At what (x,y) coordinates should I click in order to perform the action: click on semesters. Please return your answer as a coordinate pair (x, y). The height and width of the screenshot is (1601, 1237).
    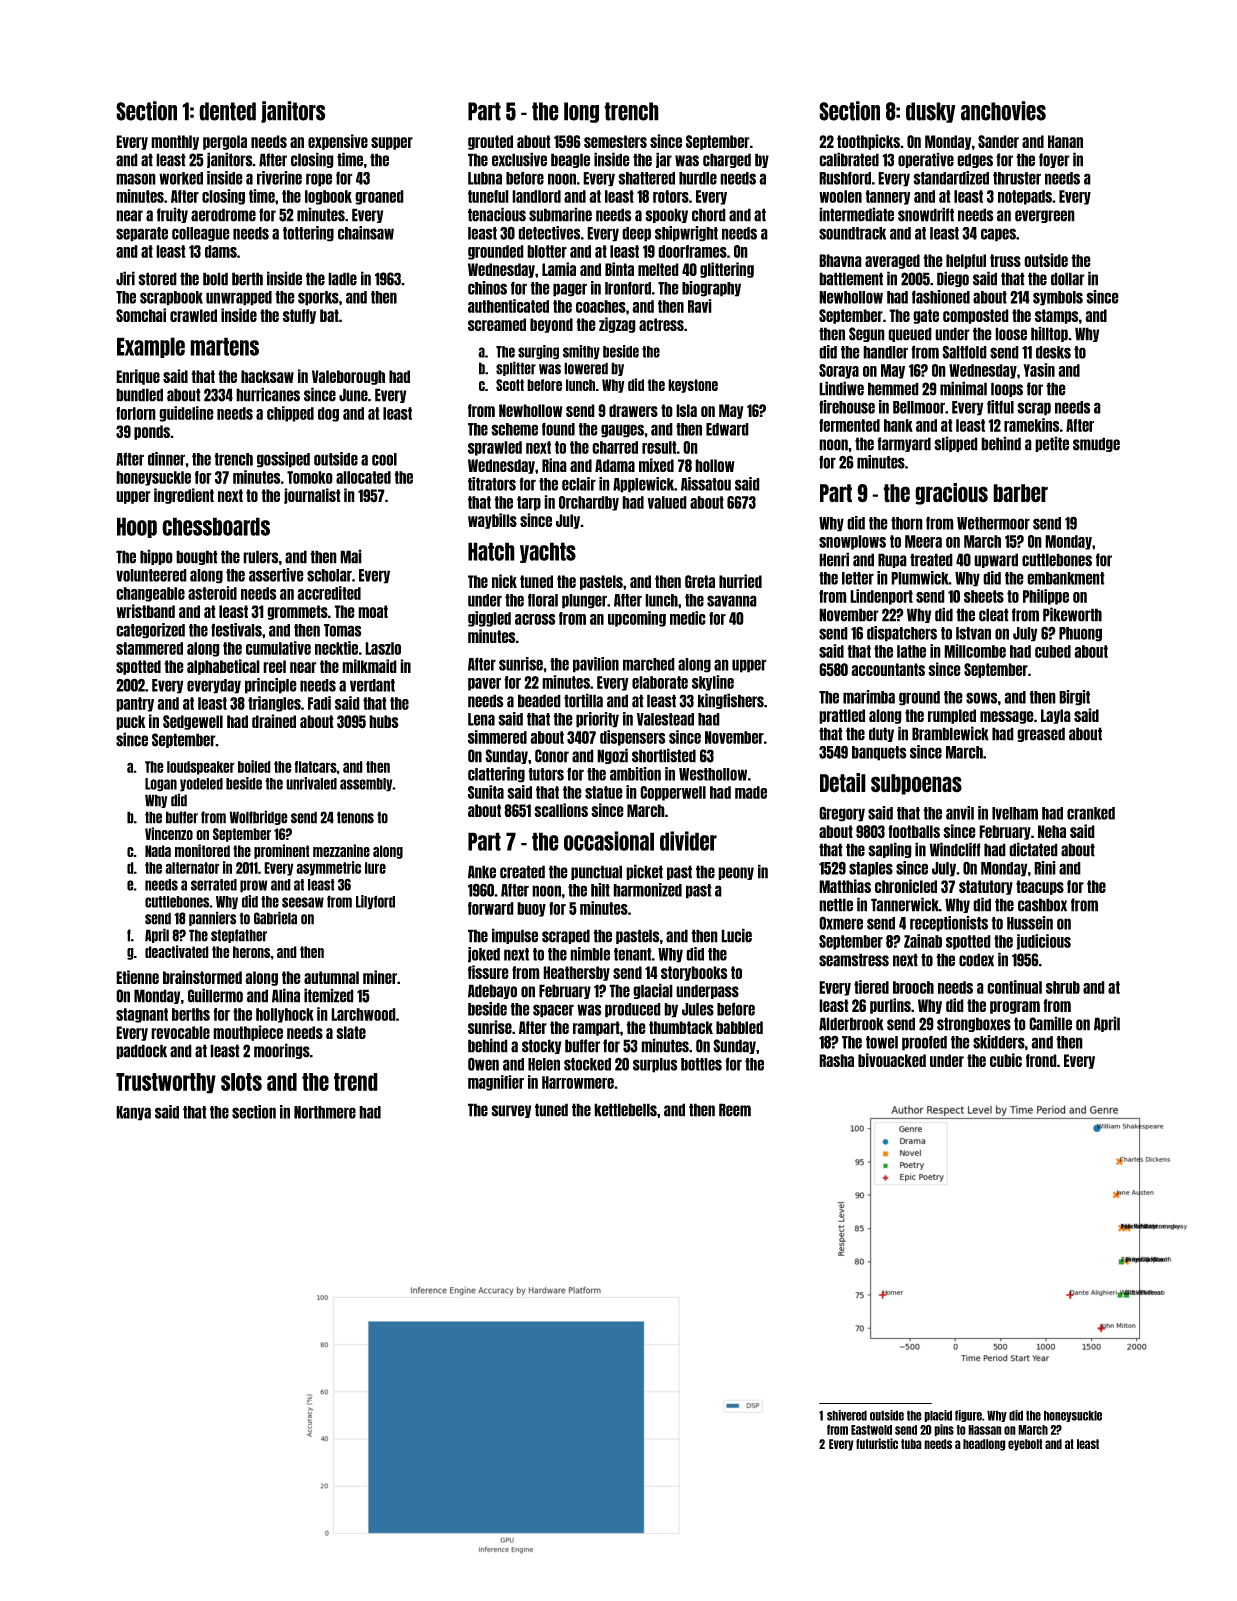
    Looking at the image, I should click on (615, 141).
